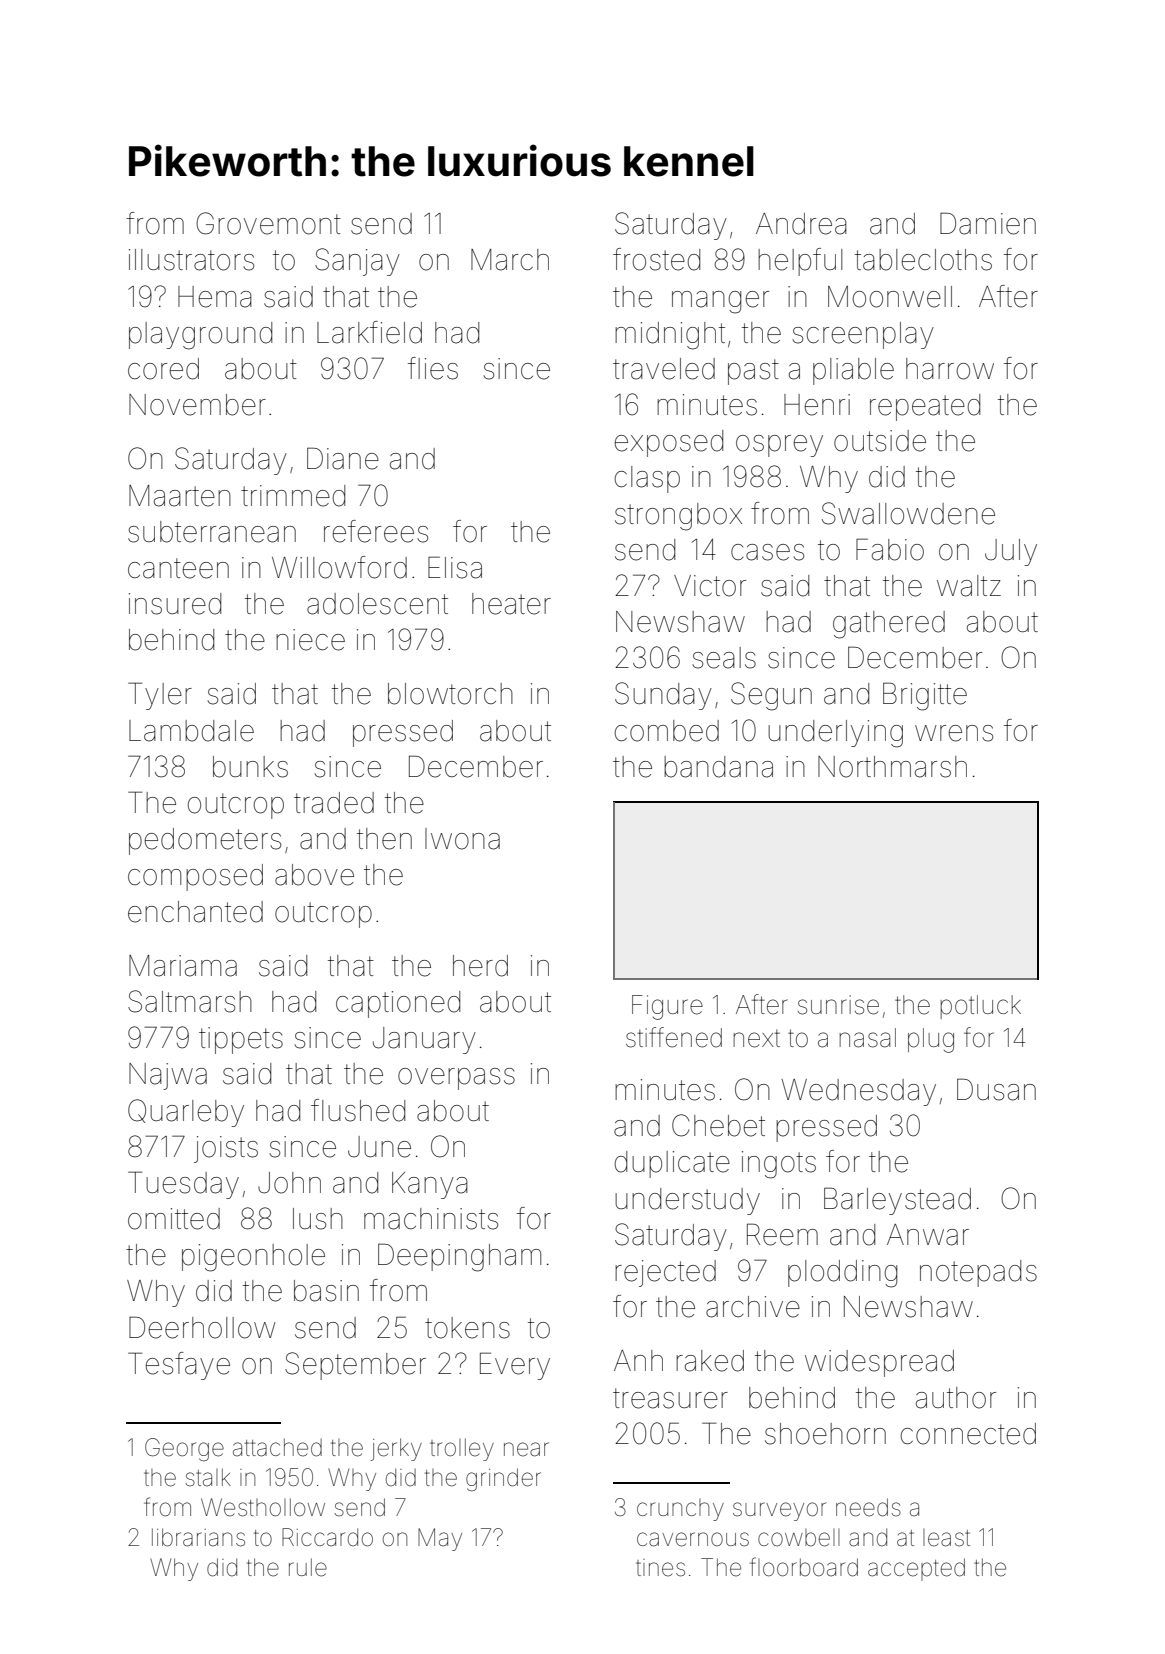 This screenshot has width=1165, height=1654. Describe the element at coordinates (268, 223) in the screenshot. I see `Grovemont` at that location.
